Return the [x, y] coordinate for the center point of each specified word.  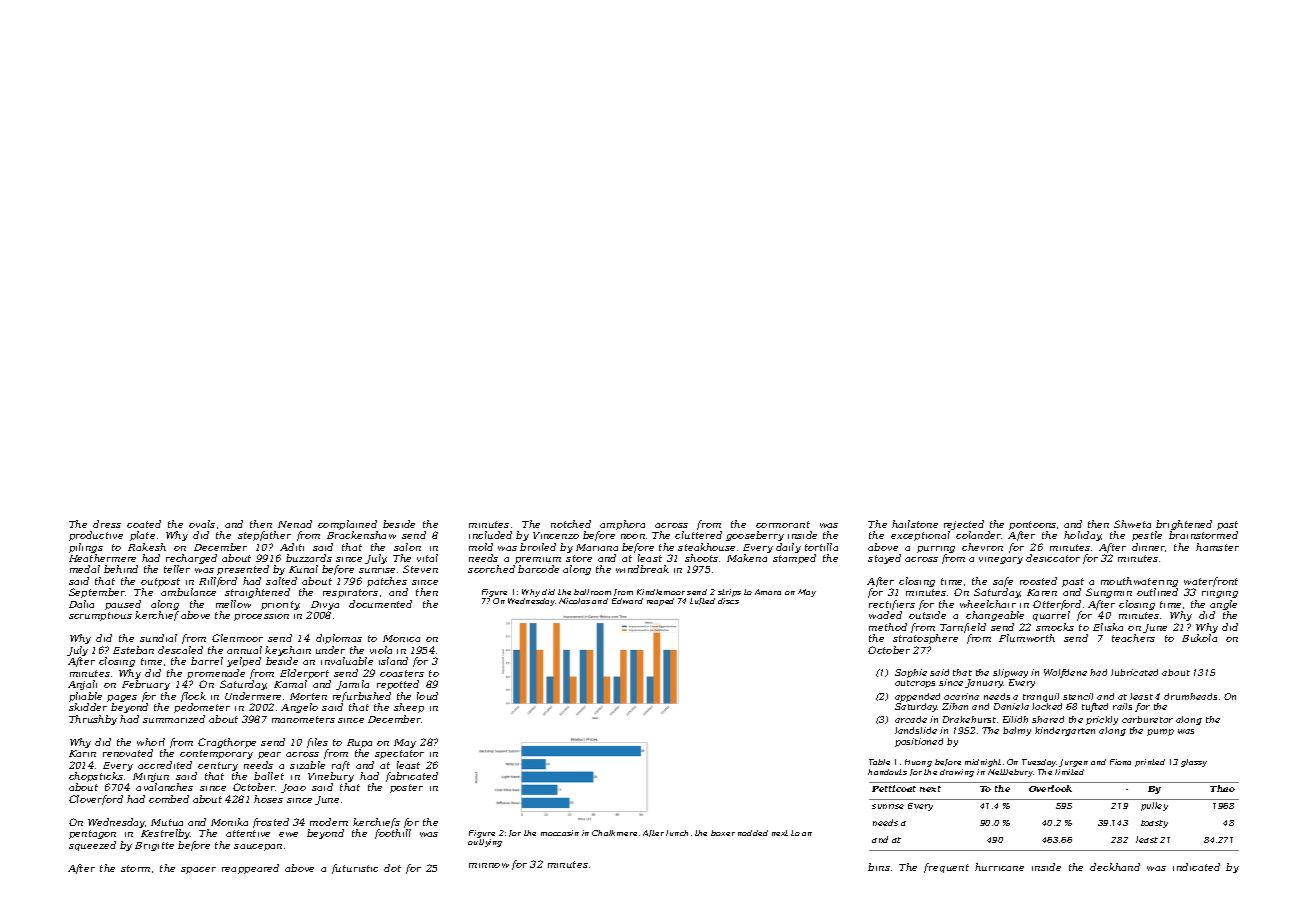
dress [107, 524]
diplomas [339, 639]
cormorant [783, 524]
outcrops [915, 684]
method [888, 627]
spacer [198, 870]
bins [879, 867]
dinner [1149, 547]
